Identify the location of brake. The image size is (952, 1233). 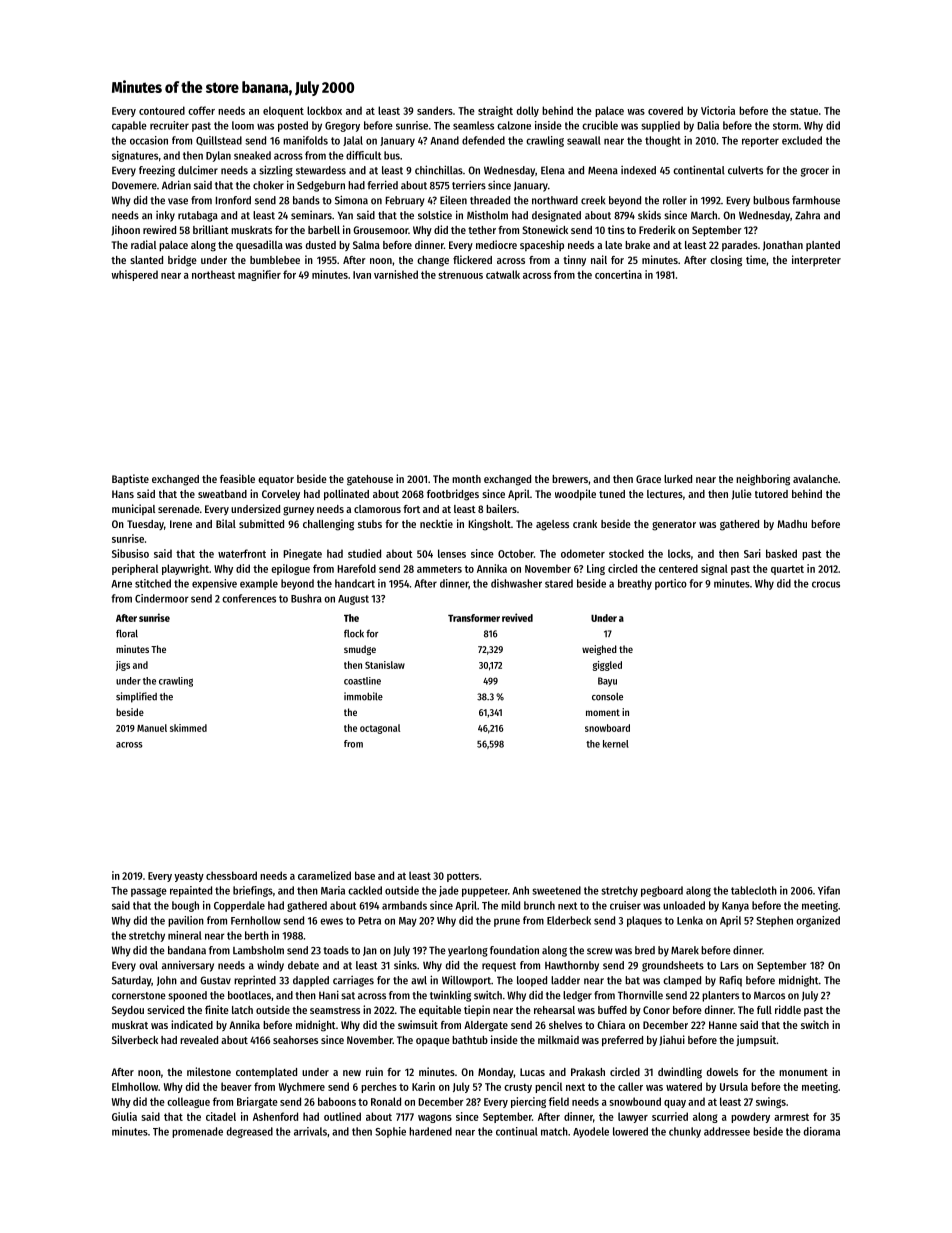
(637, 245).
